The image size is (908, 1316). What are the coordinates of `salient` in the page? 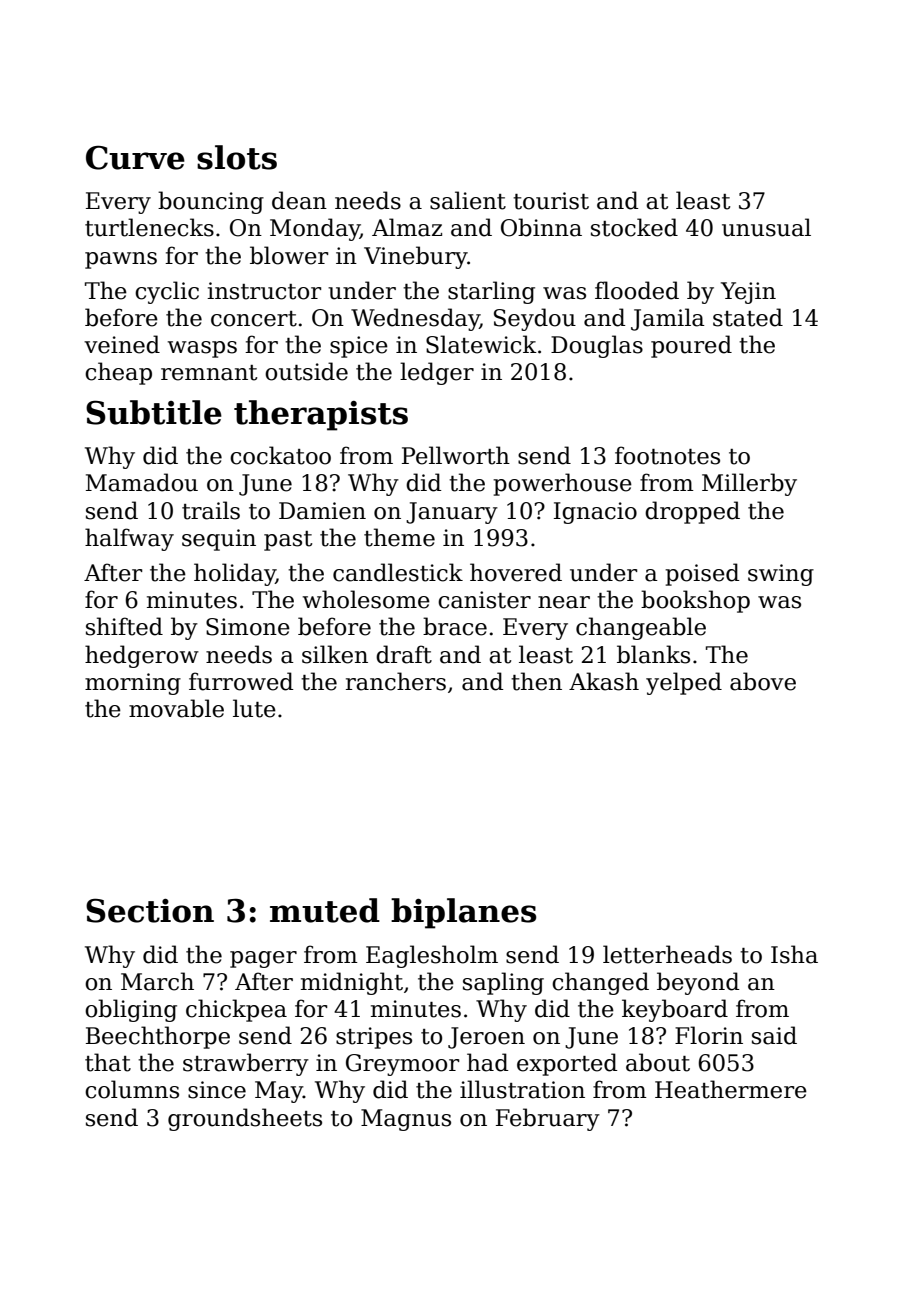 It's located at (468, 200).
